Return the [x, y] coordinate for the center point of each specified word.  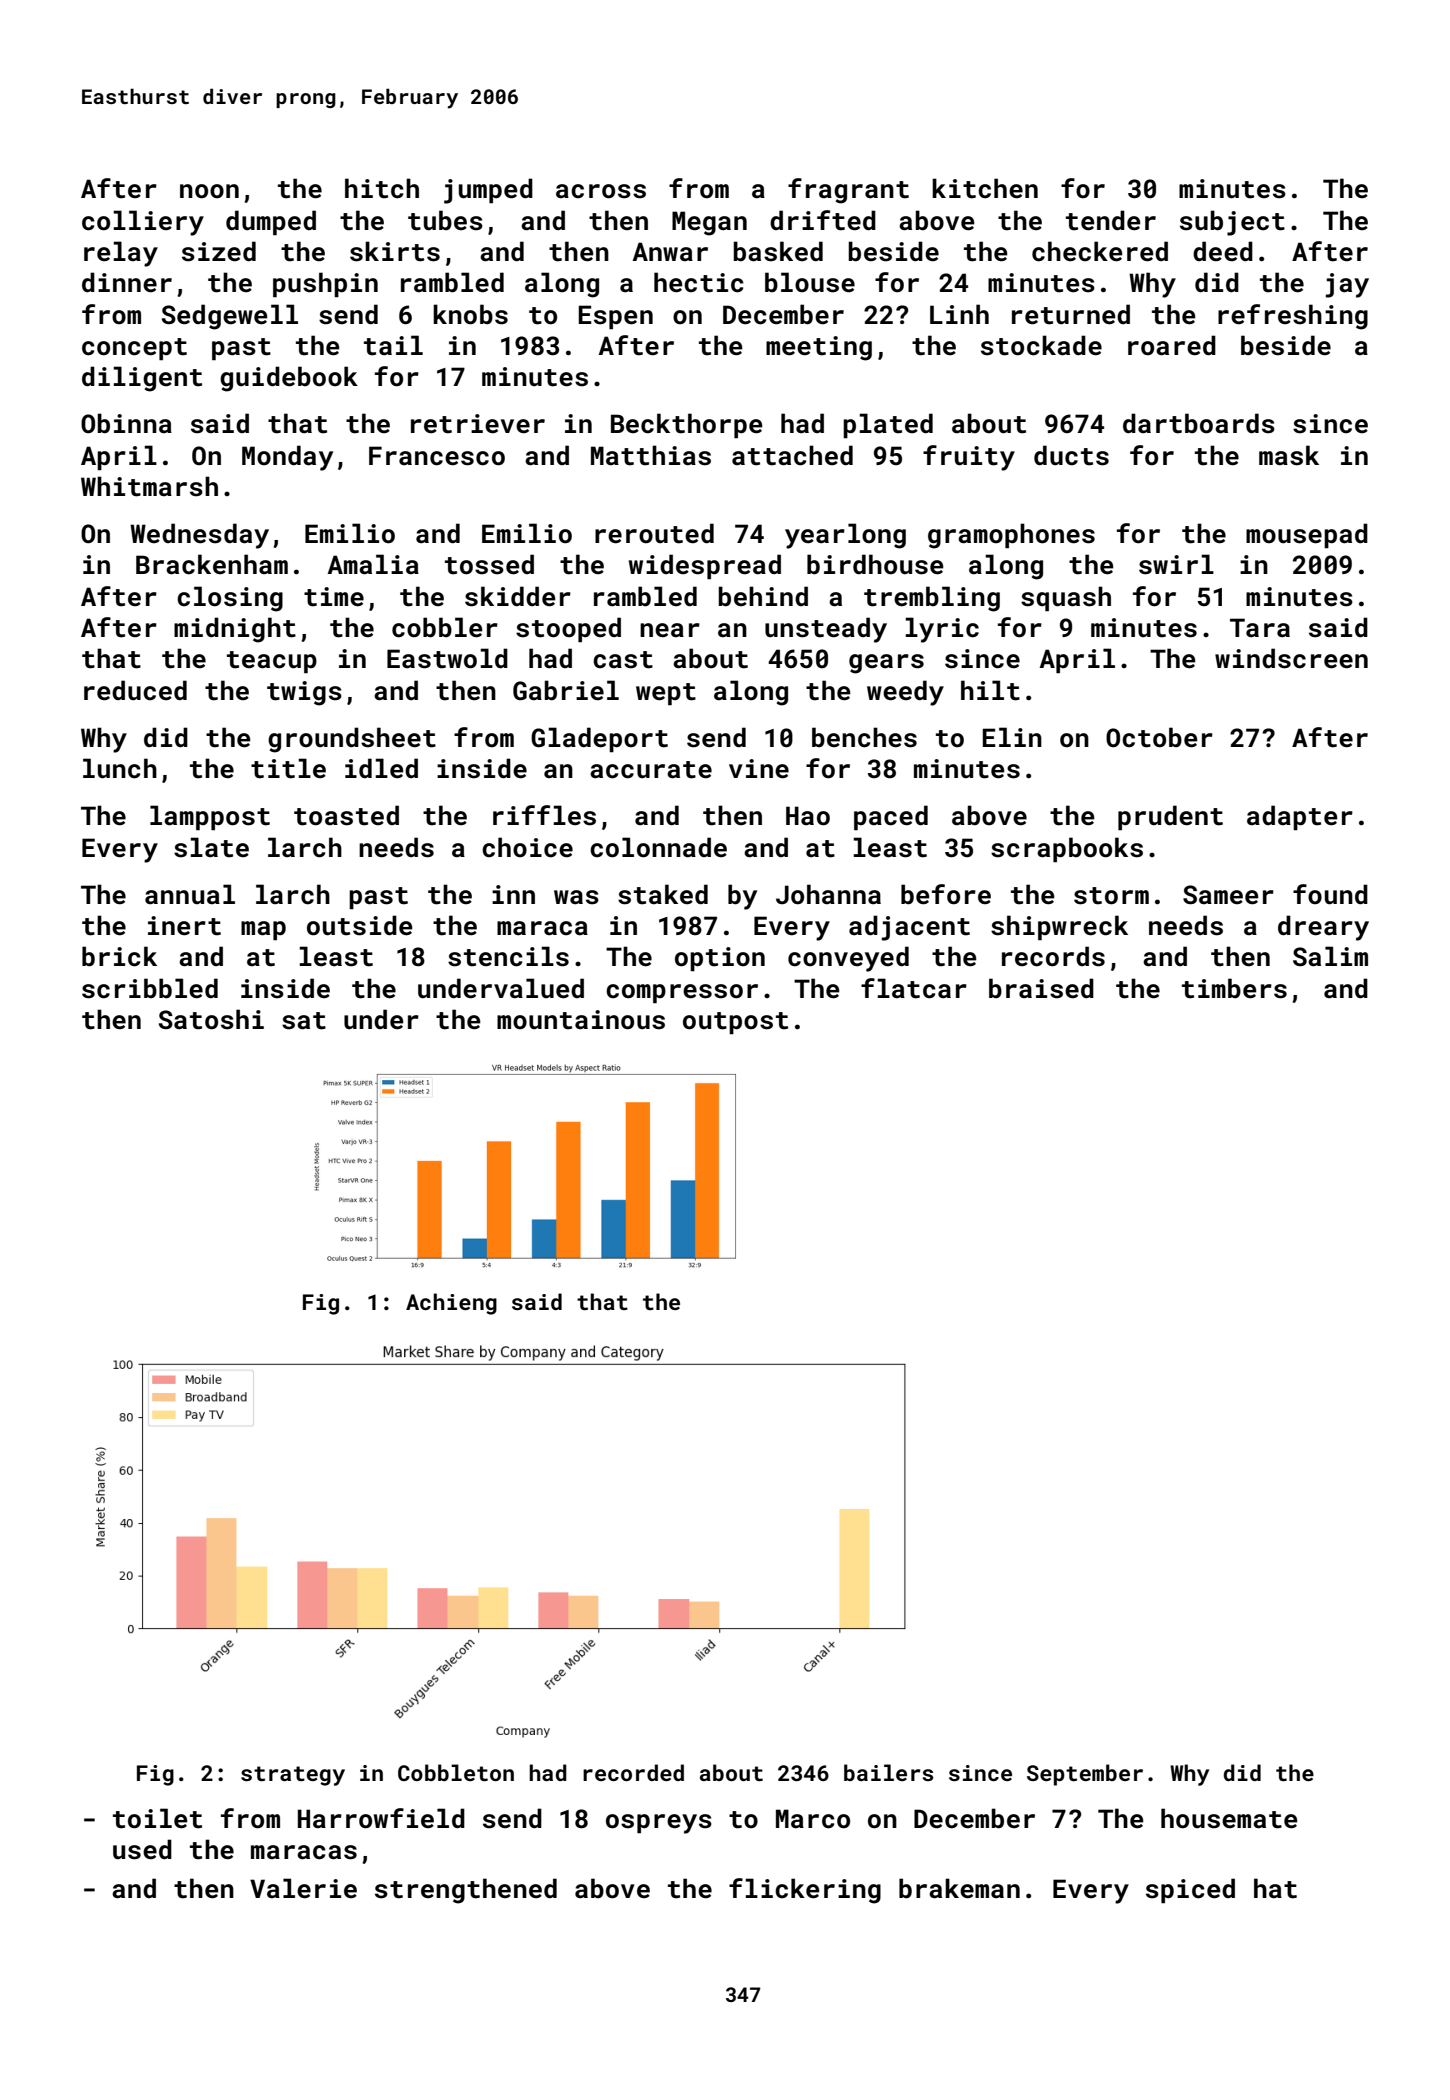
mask [1289, 455]
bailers [888, 1772]
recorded [633, 1772]
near [670, 630]
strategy [293, 1776]
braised [1041, 988]
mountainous [581, 1020]
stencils [508, 956]
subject [1232, 223]
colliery [143, 223]
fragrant [848, 191]
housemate [1229, 1818]
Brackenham [212, 564]
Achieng [451, 1304]
